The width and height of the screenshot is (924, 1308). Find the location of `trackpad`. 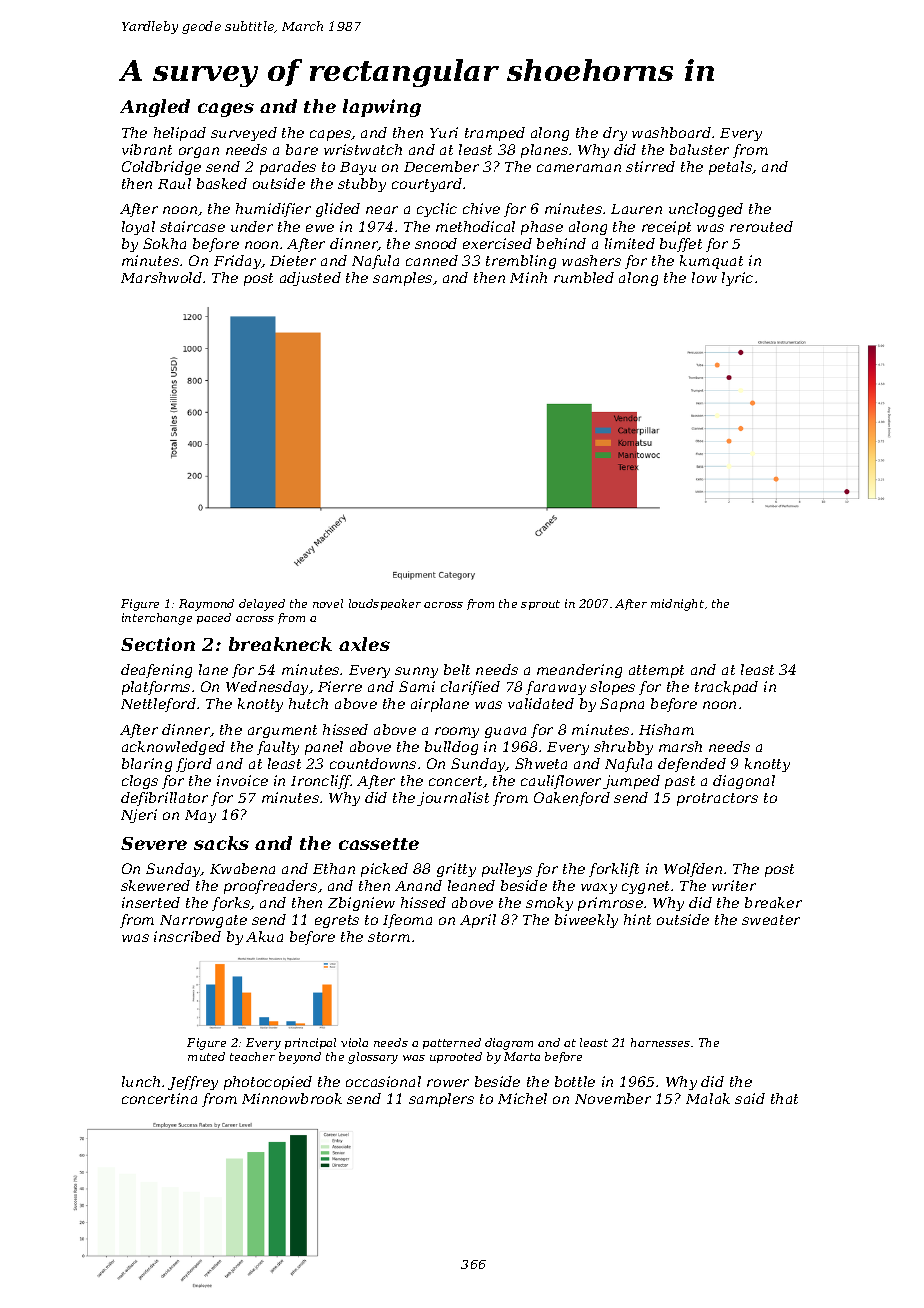

trackpad is located at coordinates (726, 688).
